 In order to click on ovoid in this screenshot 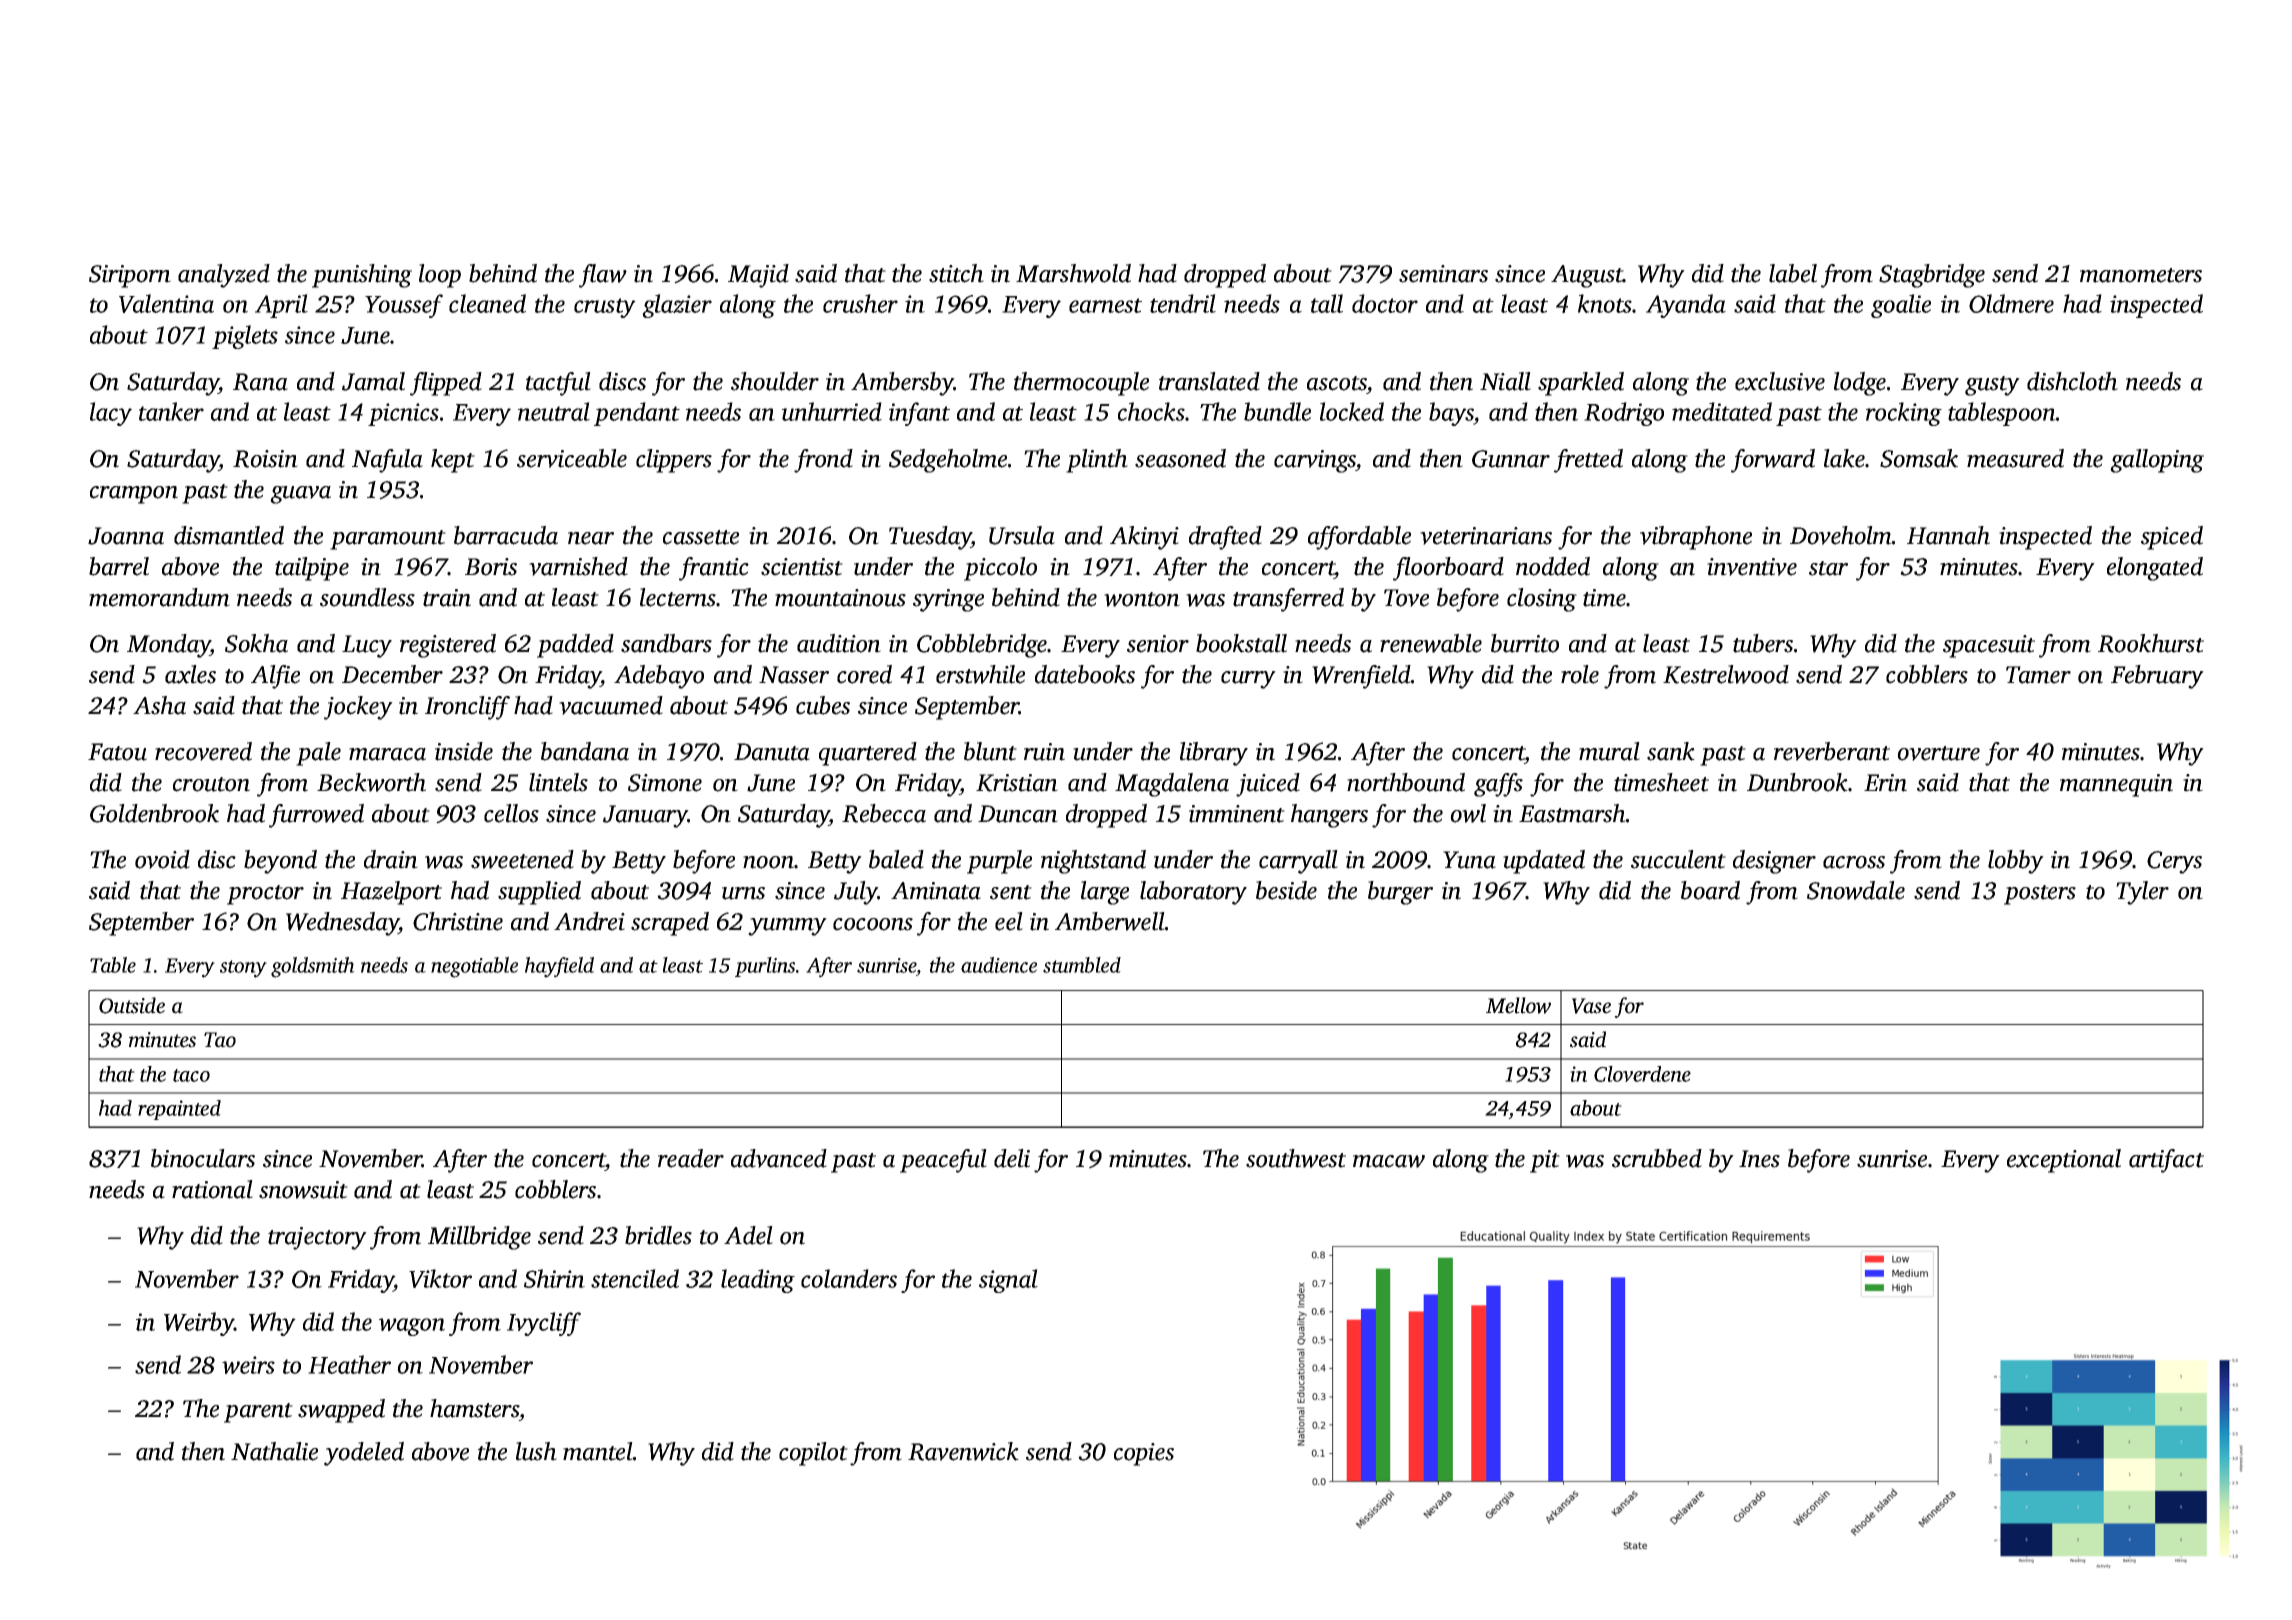, I will do `click(162, 859)`.
